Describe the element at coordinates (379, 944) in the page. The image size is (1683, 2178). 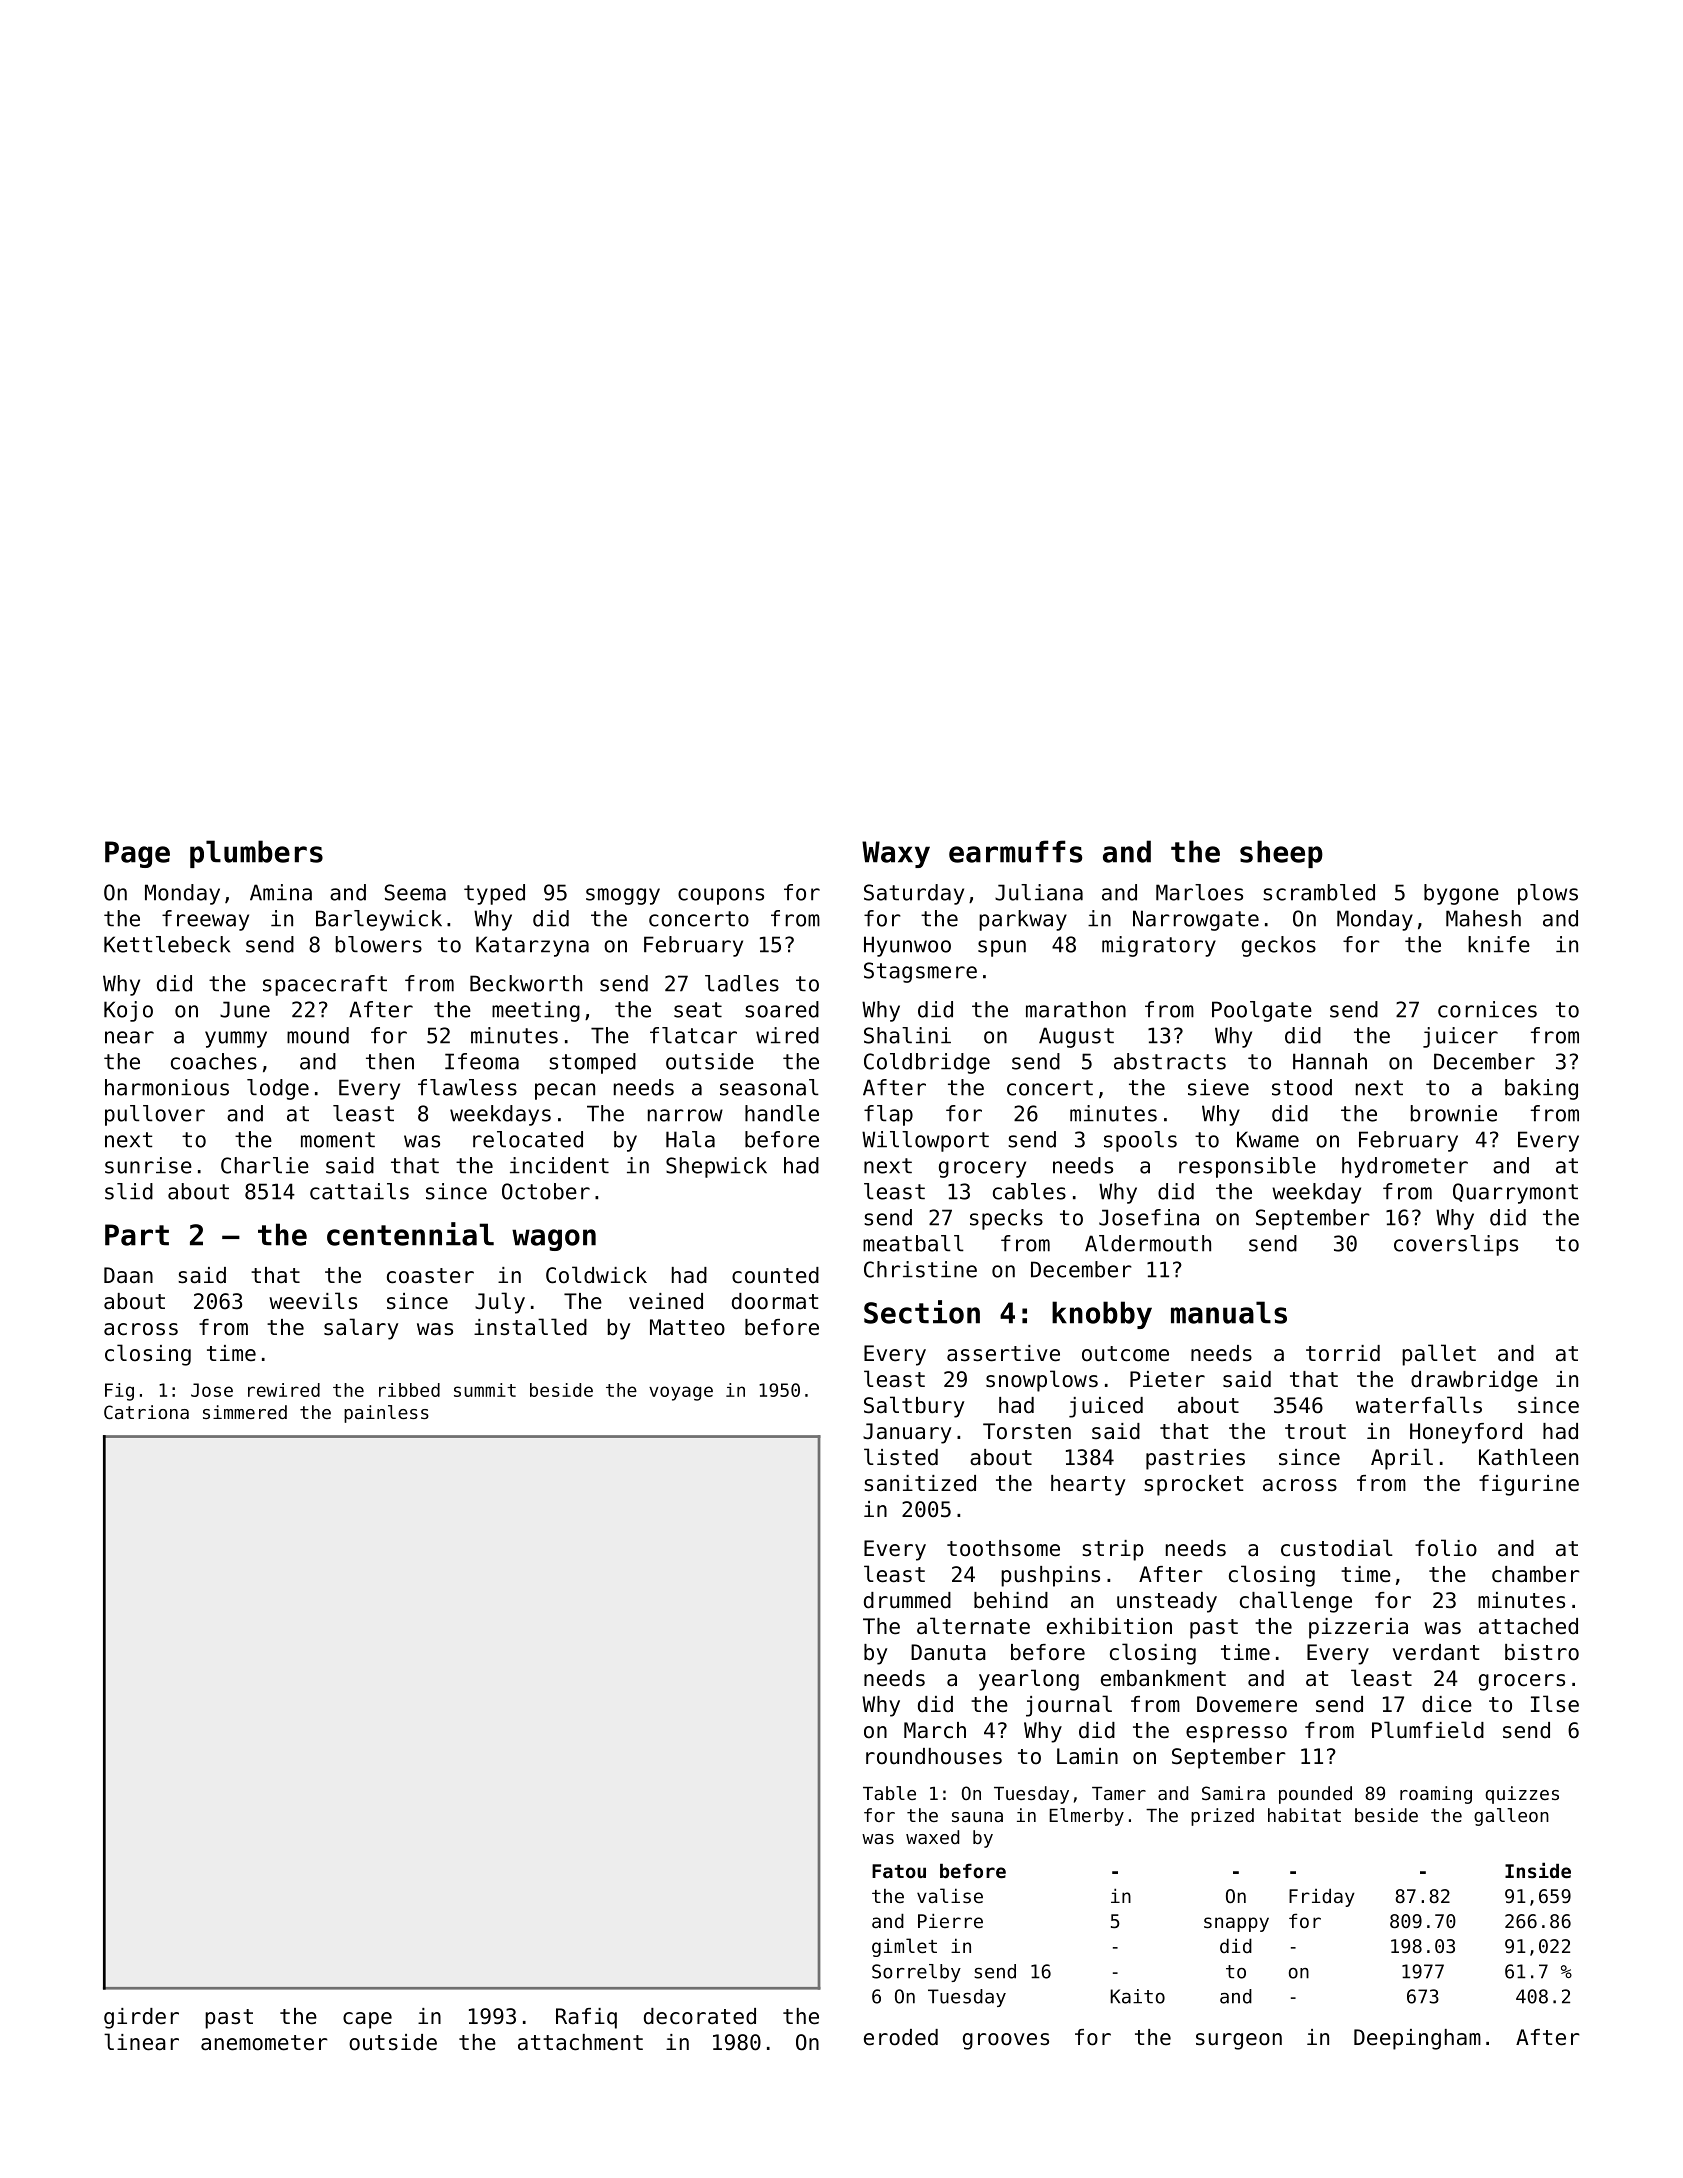
I see `blowers` at that location.
